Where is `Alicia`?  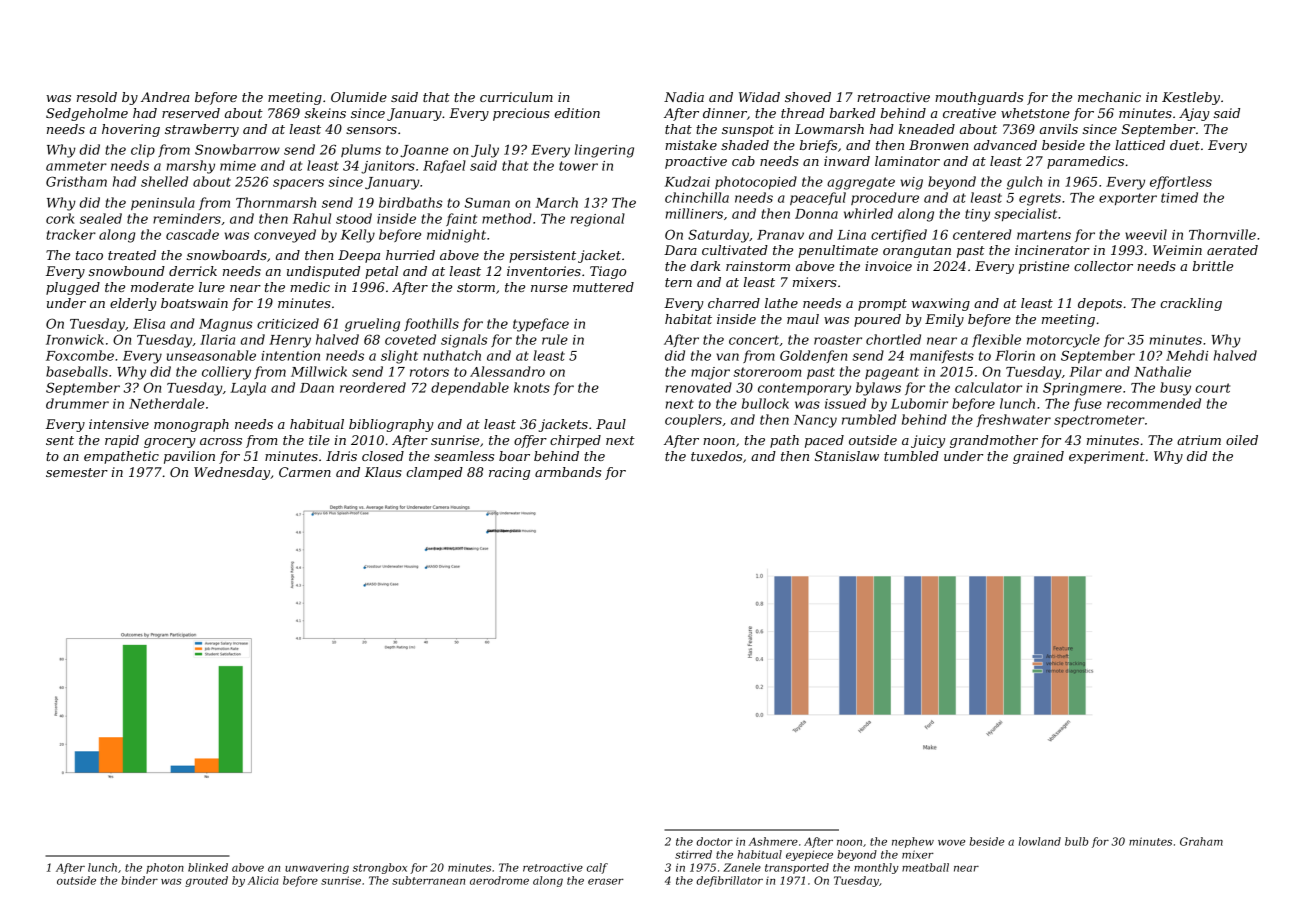 Alicia is located at coordinates (263, 880).
